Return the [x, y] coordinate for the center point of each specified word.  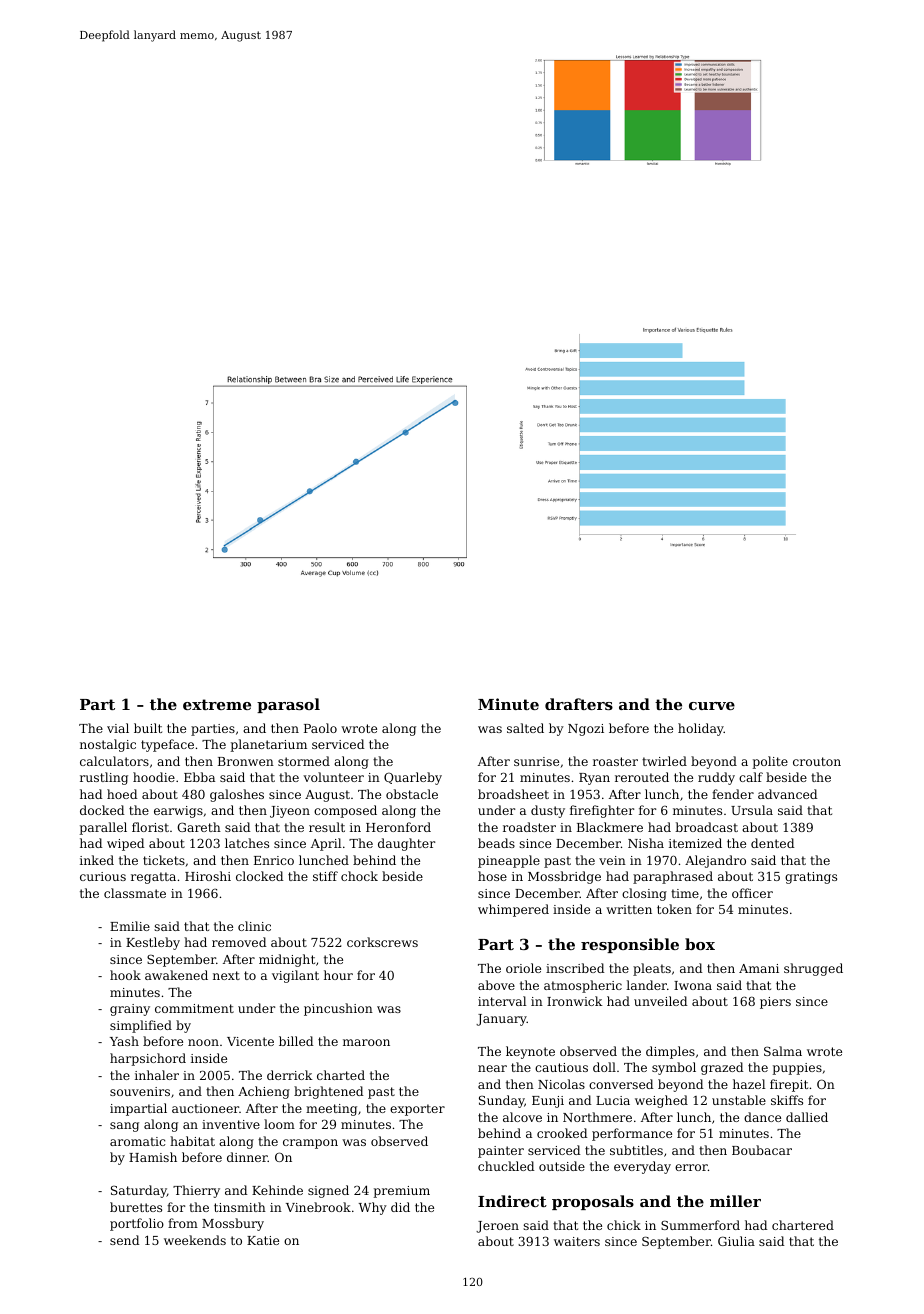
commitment [194, 1008]
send [125, 1240]
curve [712, 706]
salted [525, 728]
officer [752, 893]
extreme [217, 704]
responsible [630, 945]
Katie [263, 1240]
